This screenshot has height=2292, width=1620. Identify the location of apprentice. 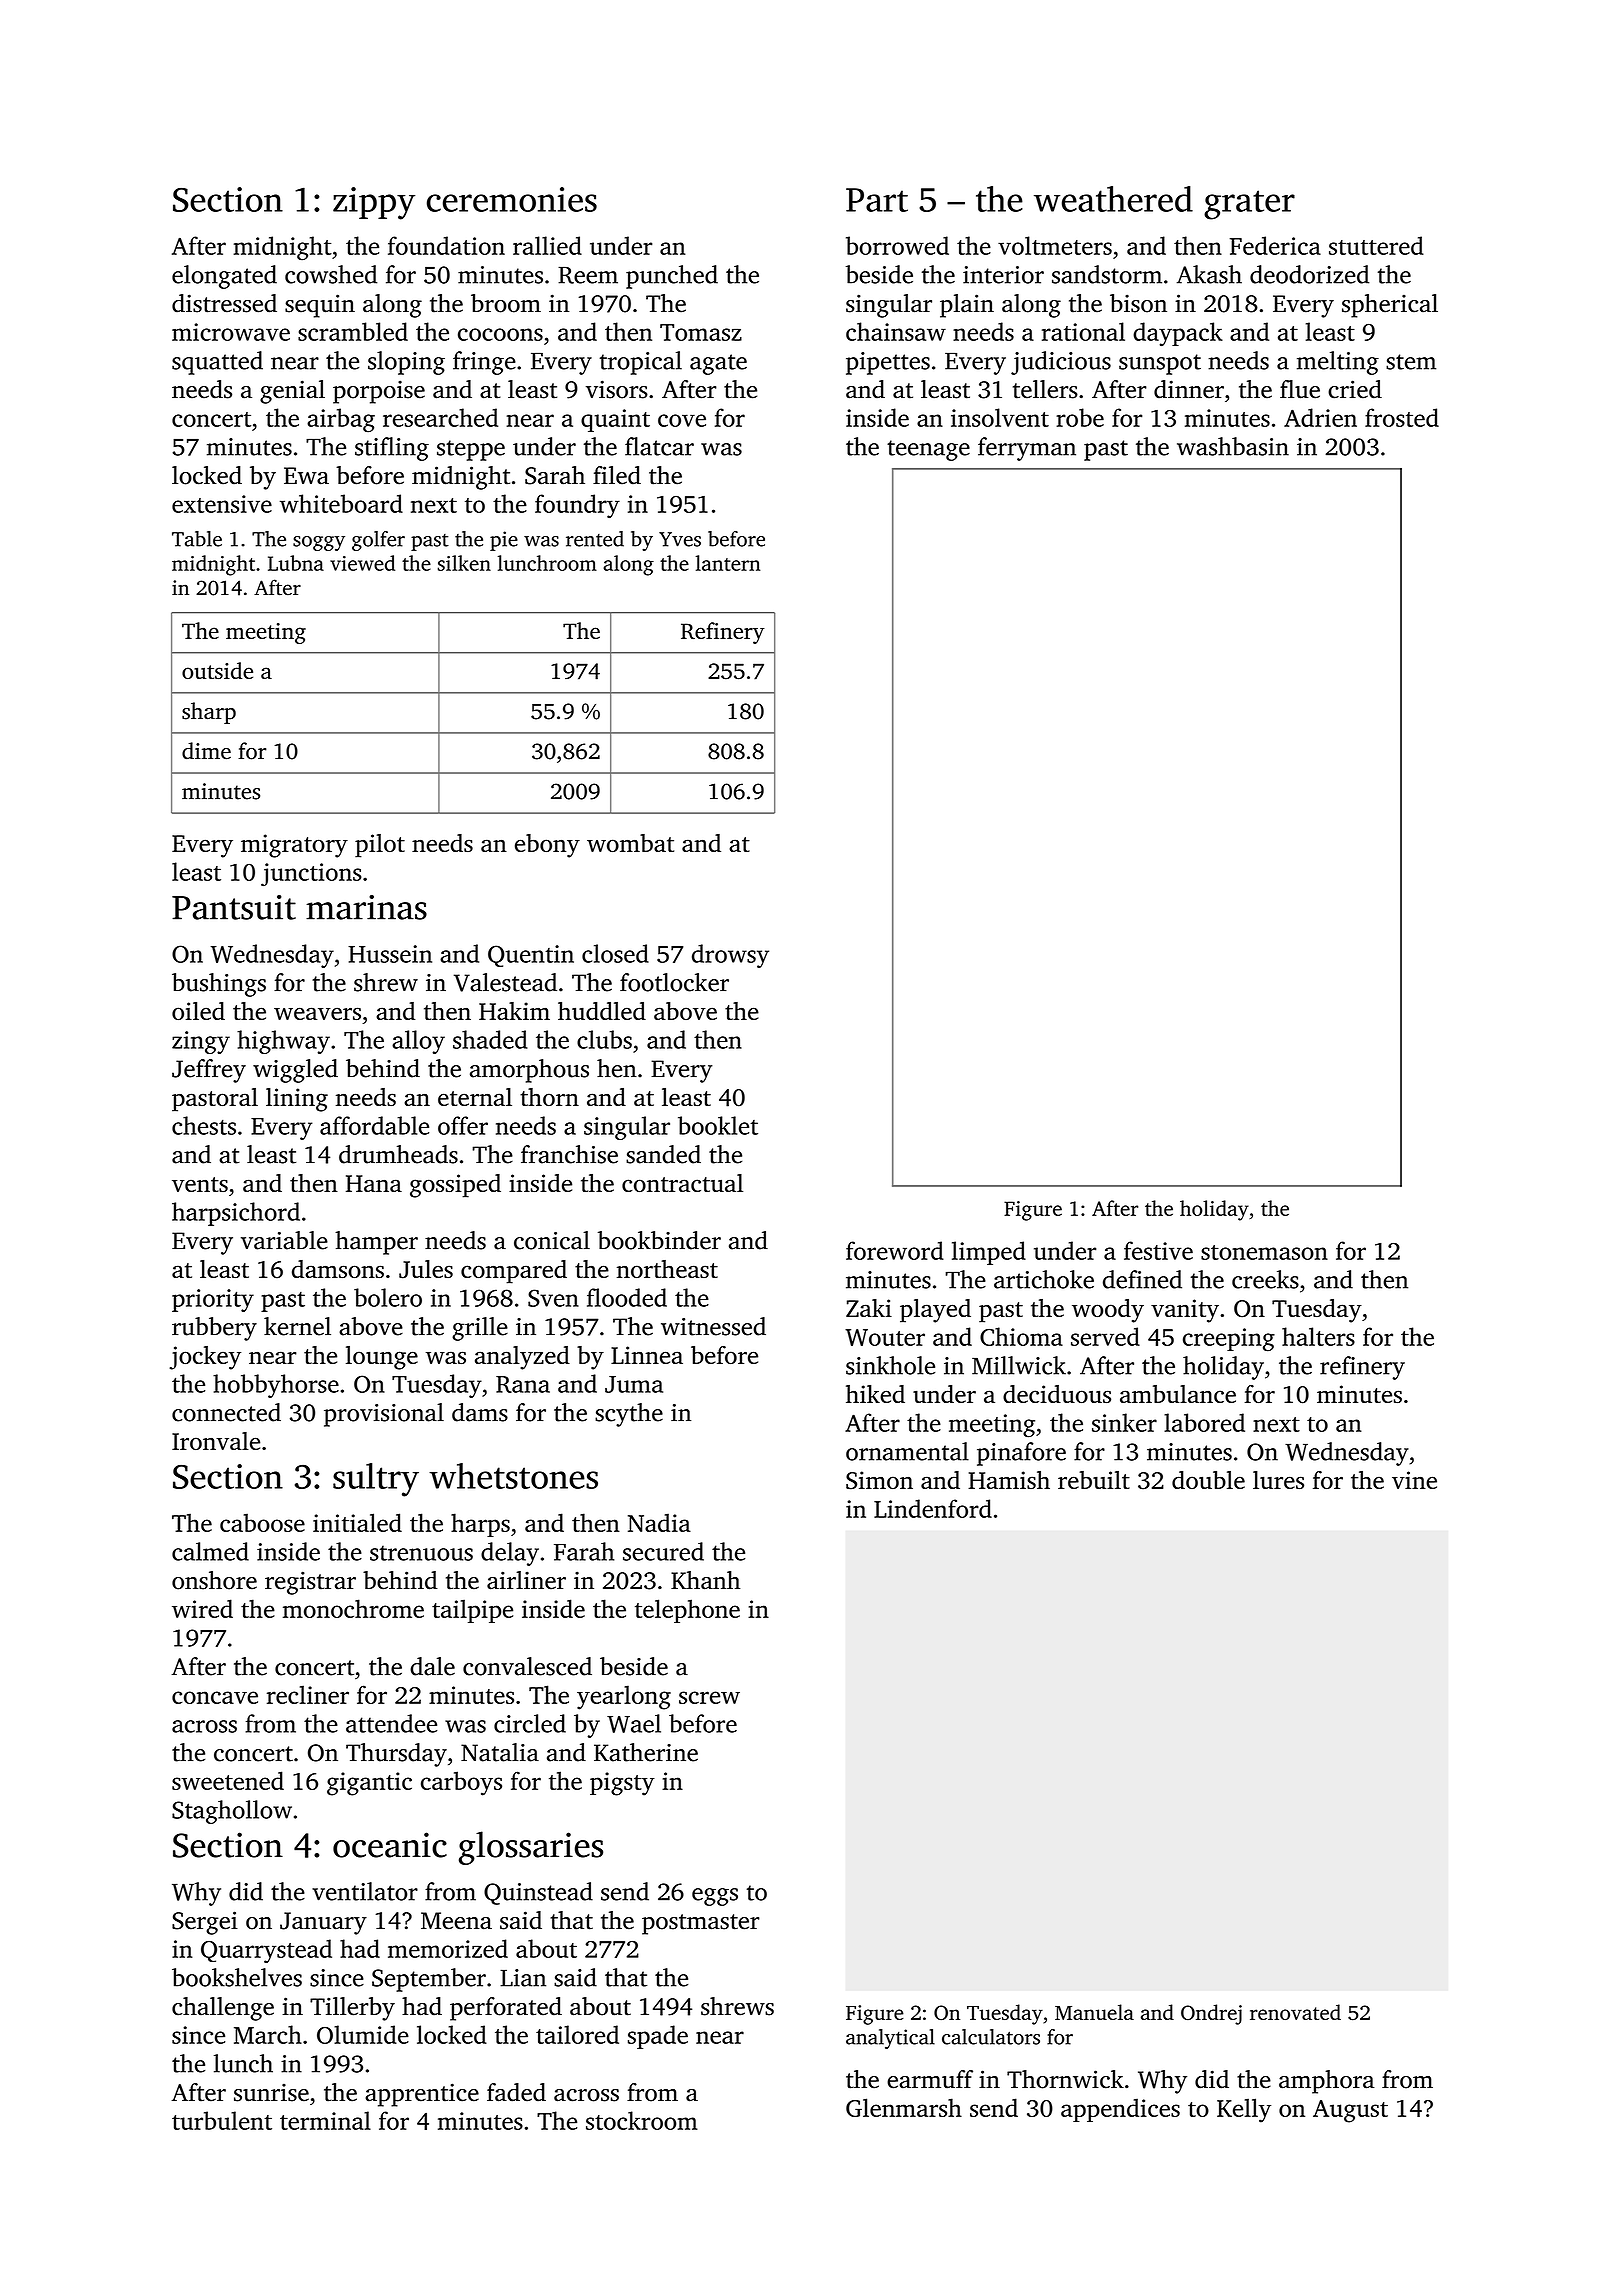
(422, 2095).
